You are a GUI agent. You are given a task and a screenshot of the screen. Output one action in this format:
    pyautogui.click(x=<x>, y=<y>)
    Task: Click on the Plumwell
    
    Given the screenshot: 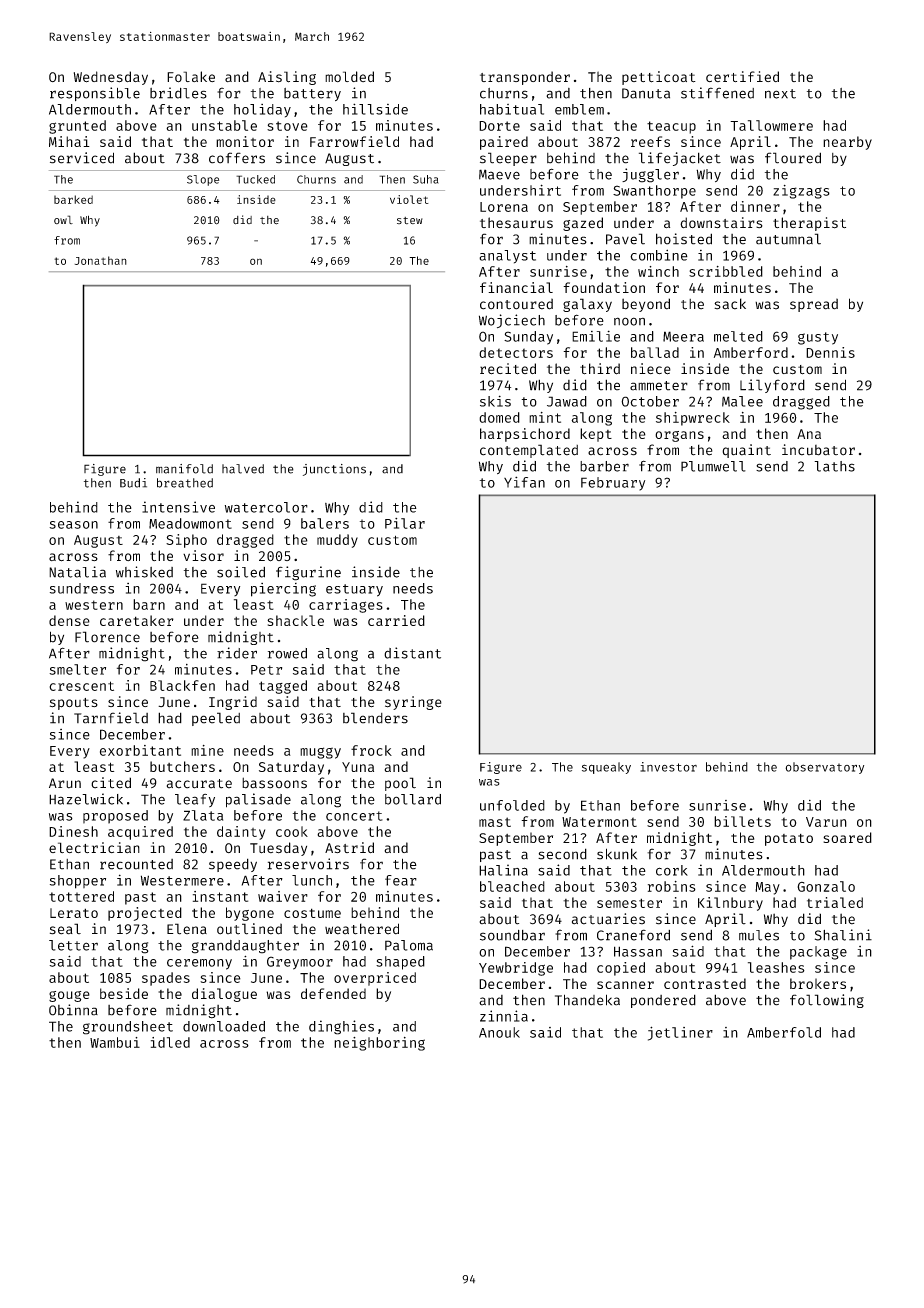 What is the action you would take?
    pyautogui.click(x=713, y=466)
